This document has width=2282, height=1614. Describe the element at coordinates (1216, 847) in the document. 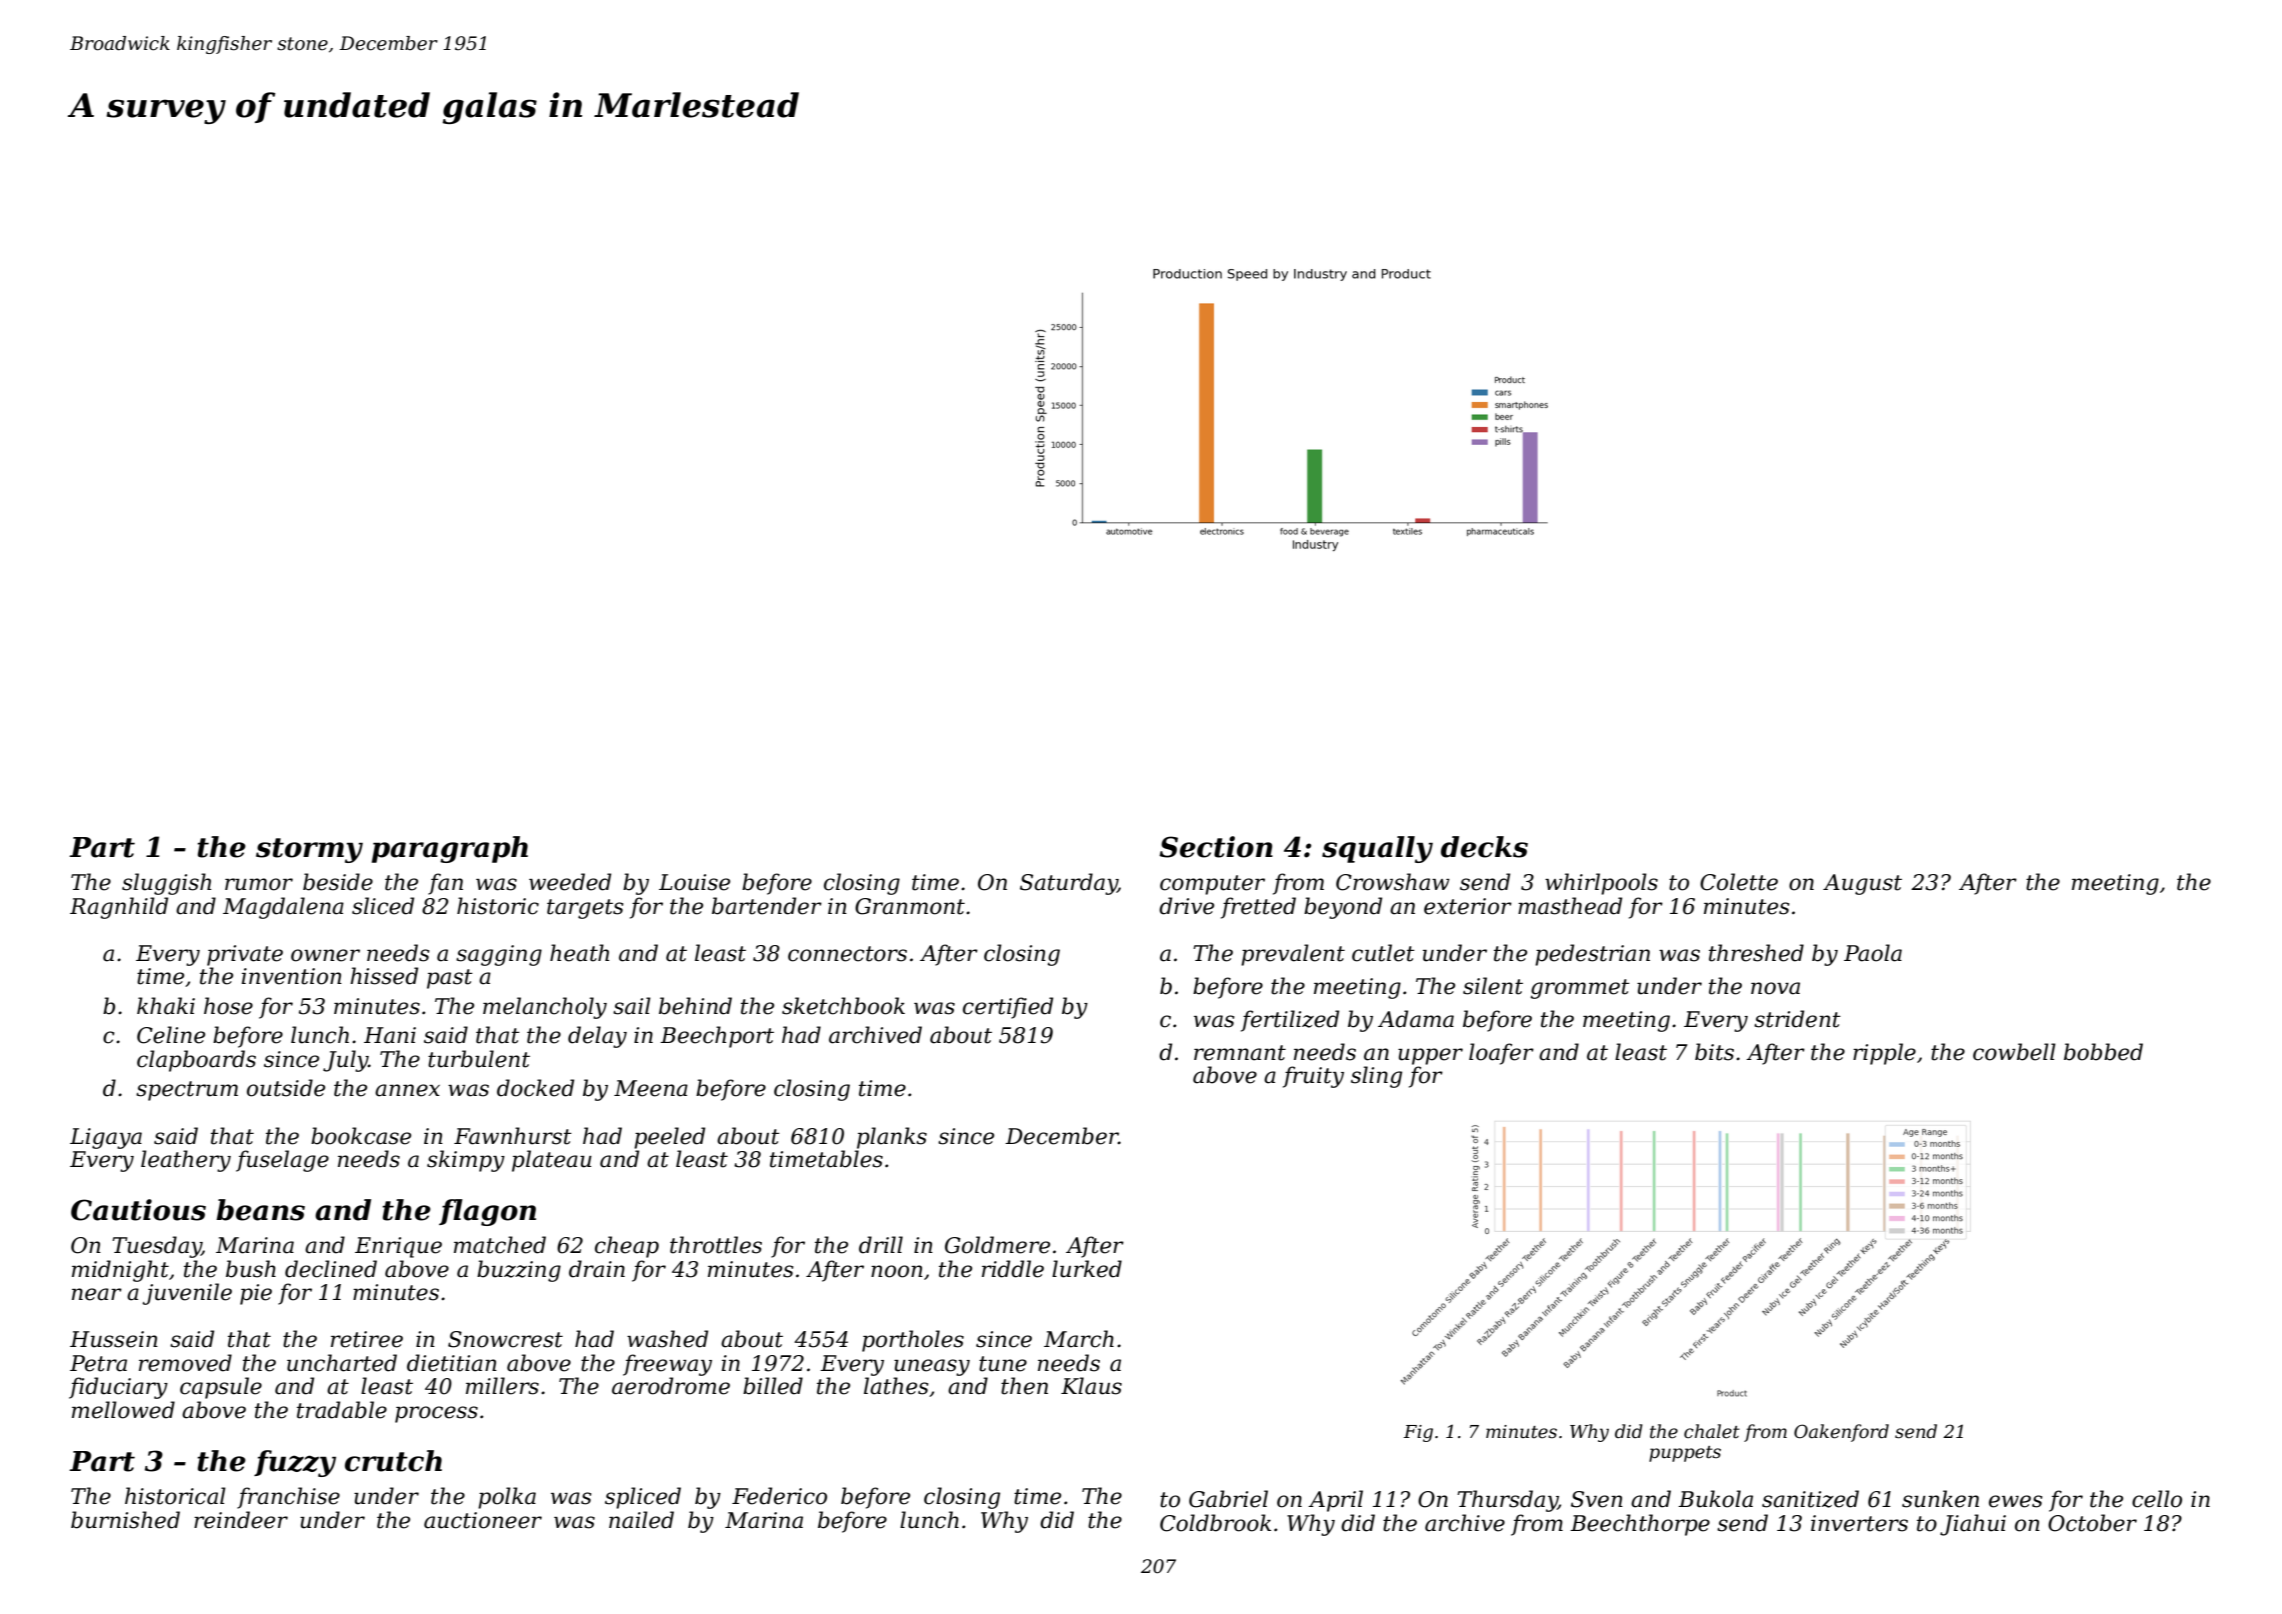

I see `Section` at that location.
